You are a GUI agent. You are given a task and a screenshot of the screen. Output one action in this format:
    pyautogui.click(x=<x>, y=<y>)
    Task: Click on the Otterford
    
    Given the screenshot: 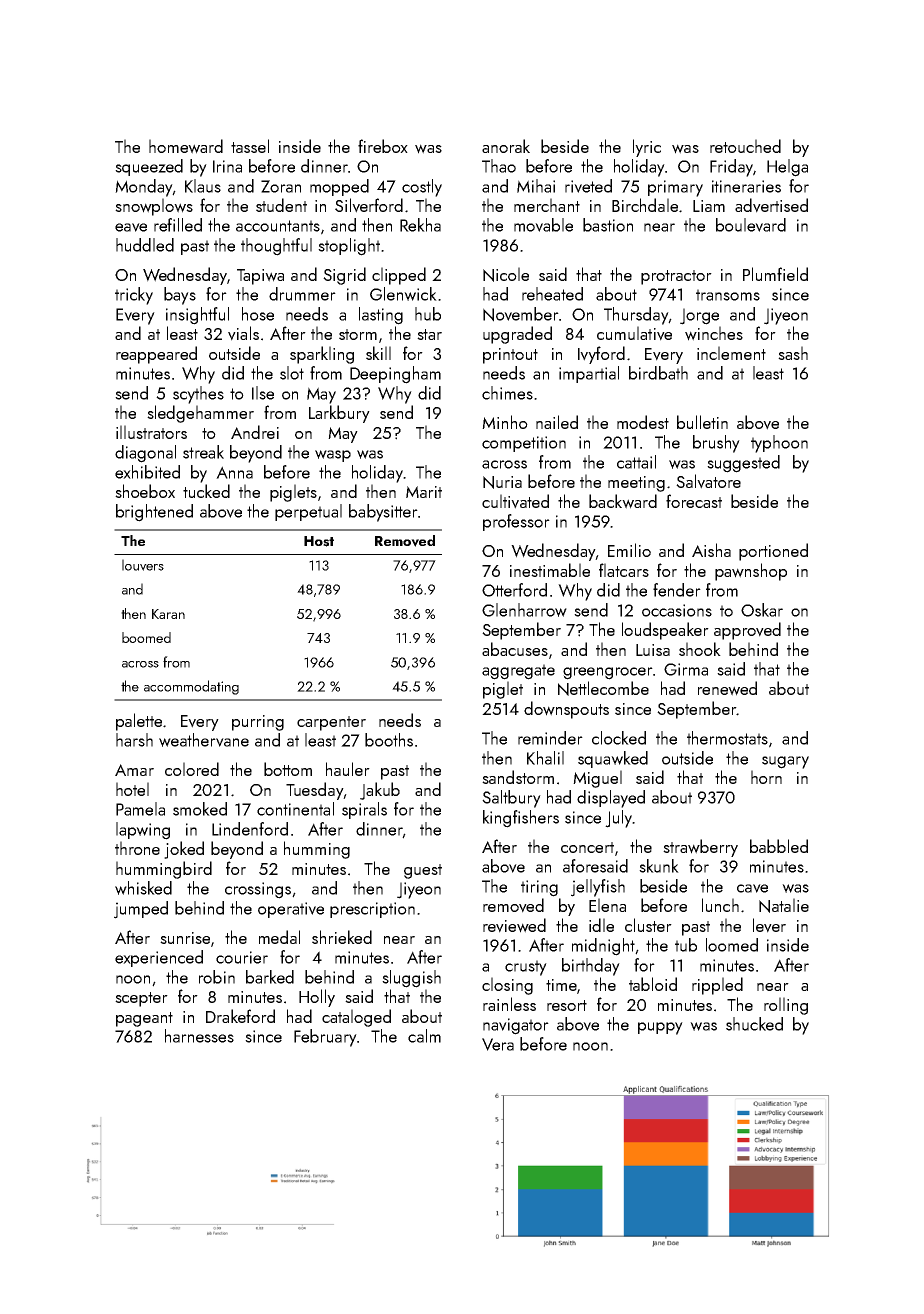 What is the action you would take?
    pyautogui.click(x=514, y=590)
